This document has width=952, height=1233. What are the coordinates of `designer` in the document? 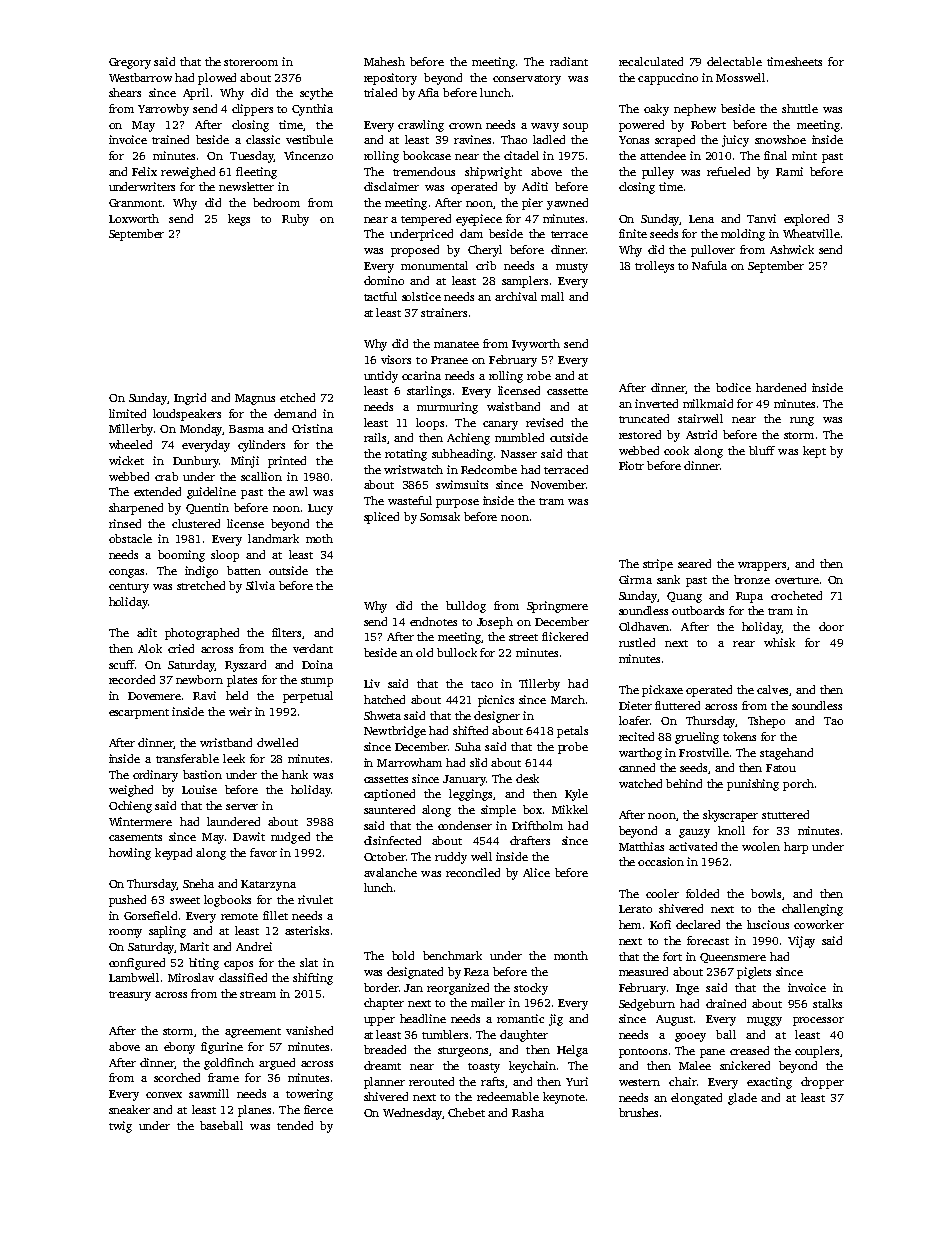 It's located at (497, 717).
